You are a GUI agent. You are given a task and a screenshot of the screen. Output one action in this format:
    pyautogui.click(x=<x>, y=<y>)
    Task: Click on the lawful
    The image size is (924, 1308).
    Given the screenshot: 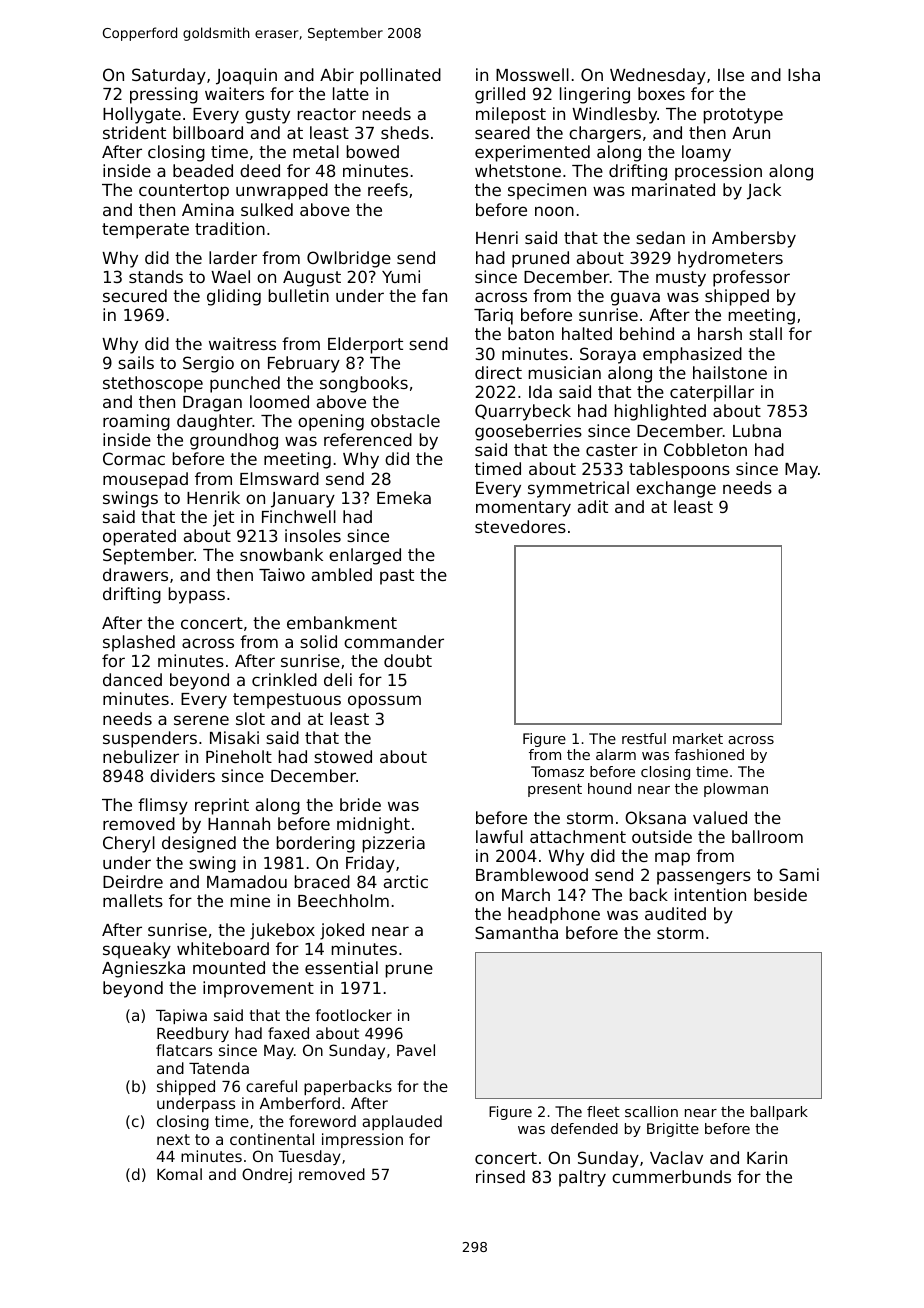 What is the action you would take?
    pyautogui.click(x=499, y=836)
